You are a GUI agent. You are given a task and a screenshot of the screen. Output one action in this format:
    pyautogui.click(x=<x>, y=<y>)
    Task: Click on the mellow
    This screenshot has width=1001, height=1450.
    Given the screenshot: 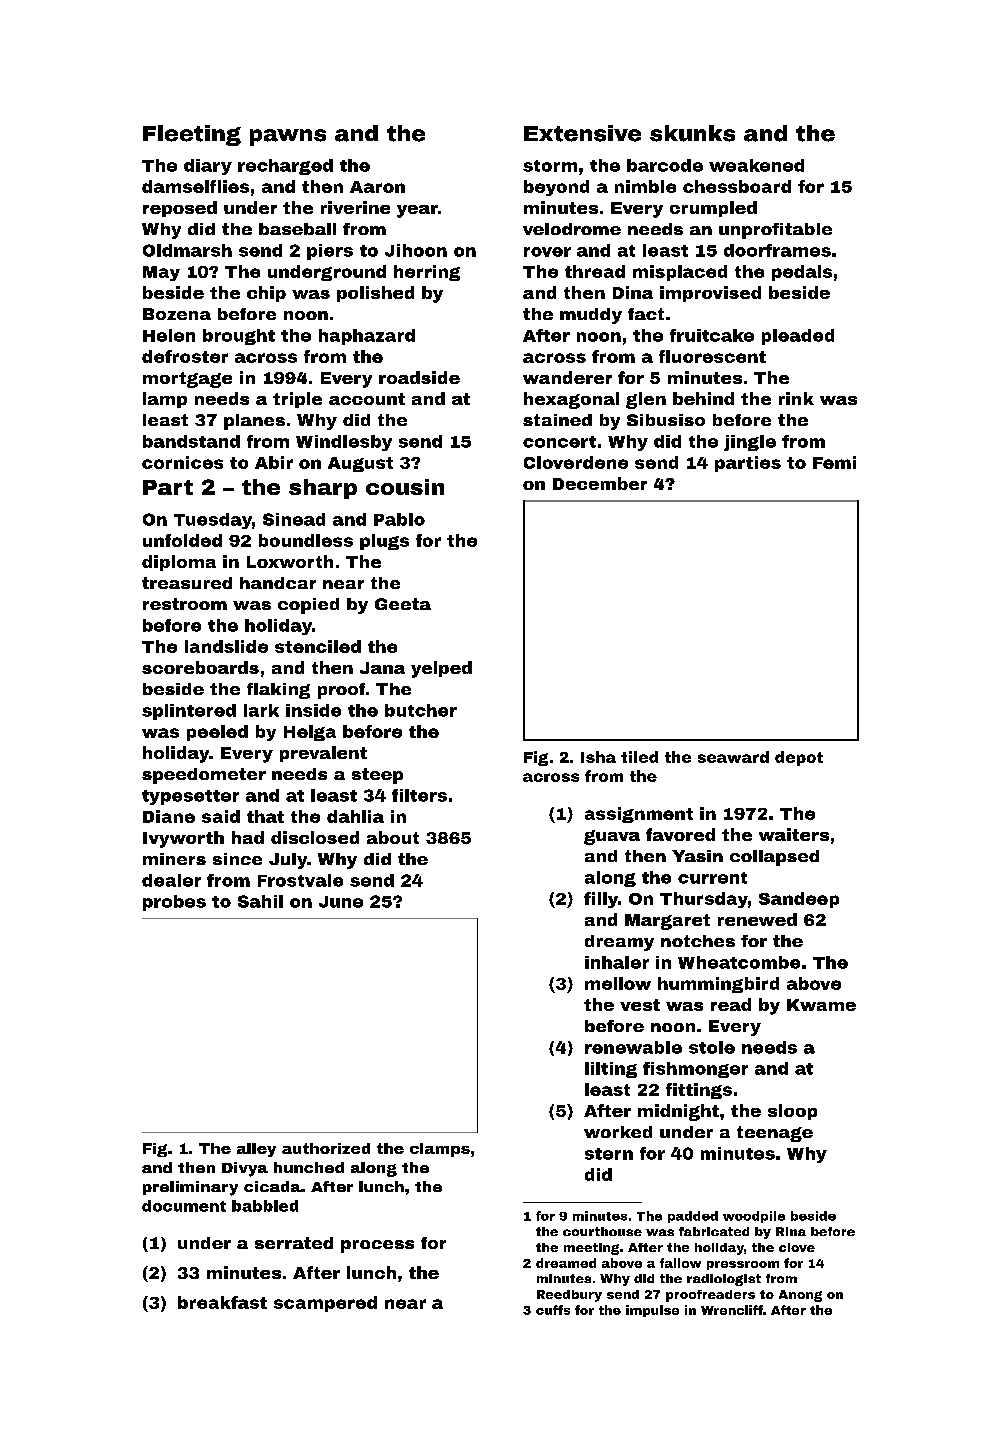 What is the action you would take?
    pyautogui.click(x=618, y=983)
